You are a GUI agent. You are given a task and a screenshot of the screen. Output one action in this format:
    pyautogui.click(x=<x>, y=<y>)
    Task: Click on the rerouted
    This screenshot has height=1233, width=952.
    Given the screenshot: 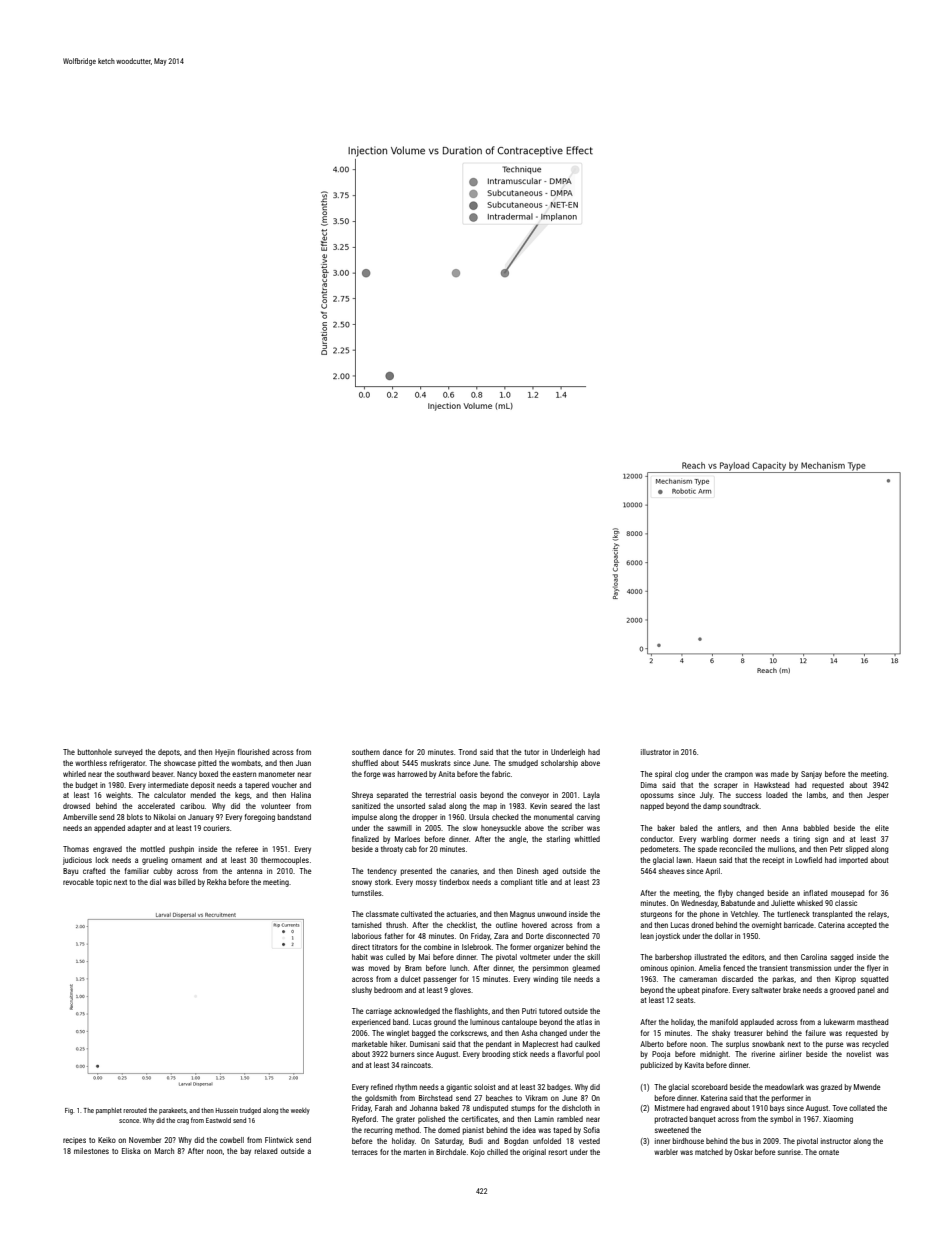 What is the action you would take?
    pyautogui.click(x=135, y=1110)
